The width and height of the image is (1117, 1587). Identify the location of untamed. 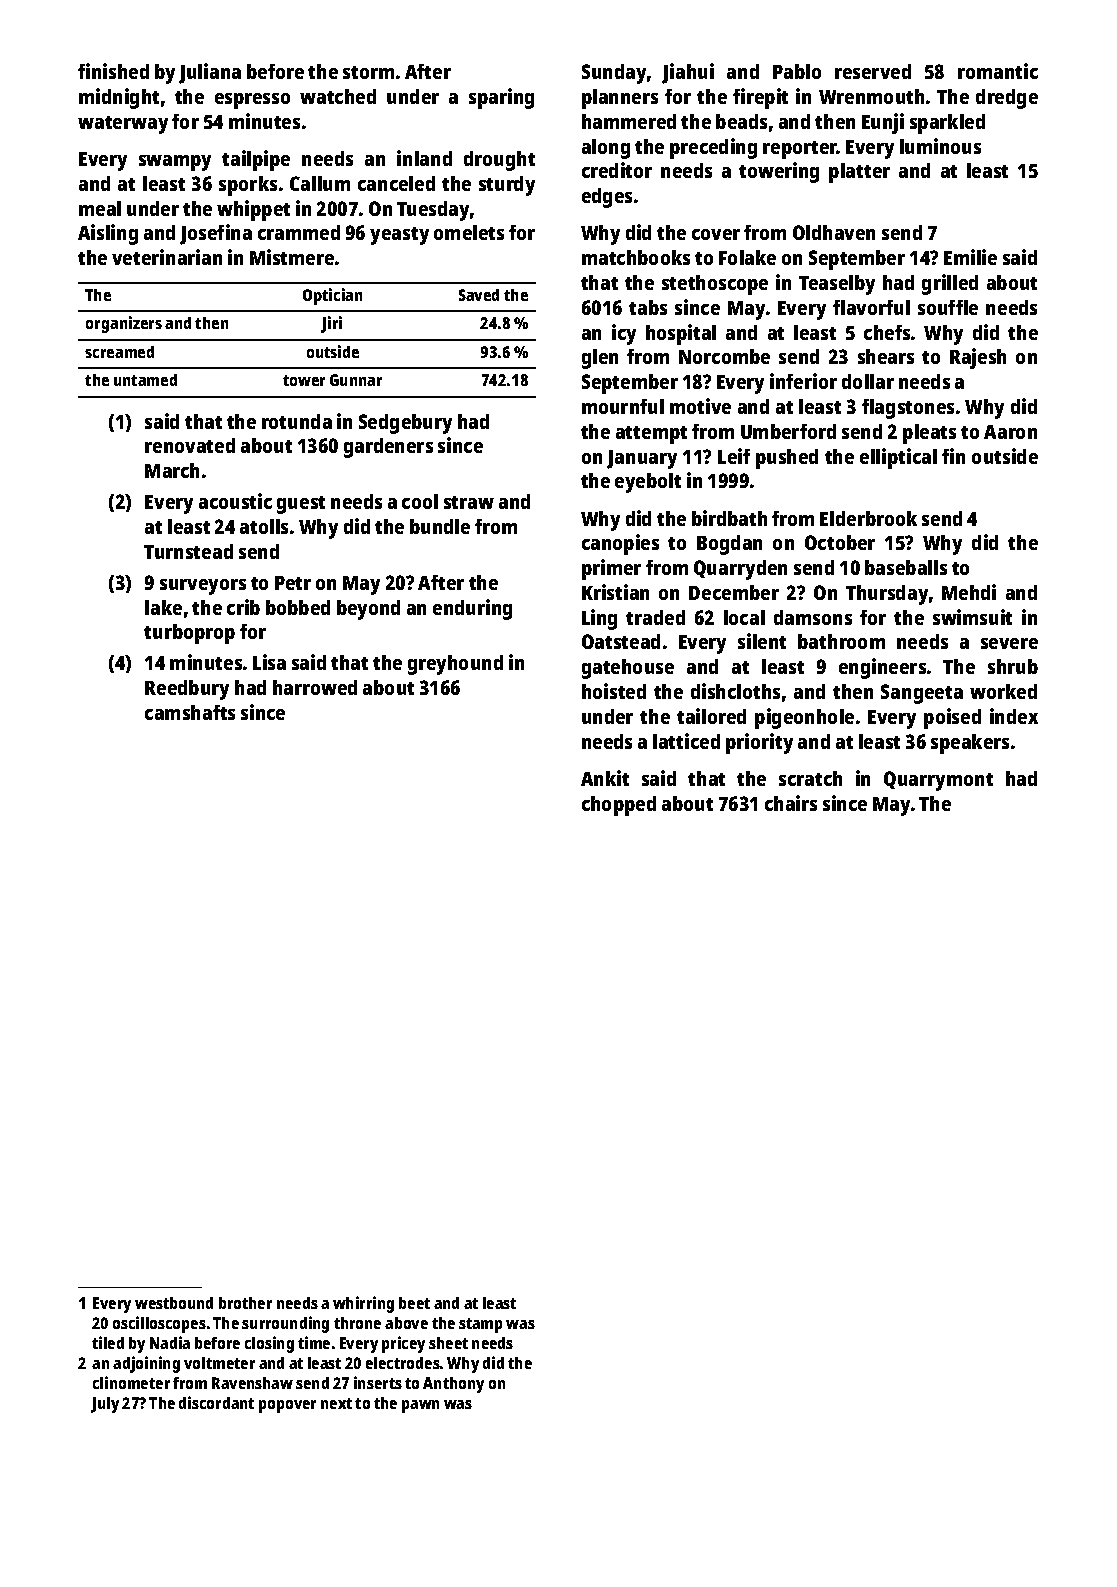
(145, 380).
